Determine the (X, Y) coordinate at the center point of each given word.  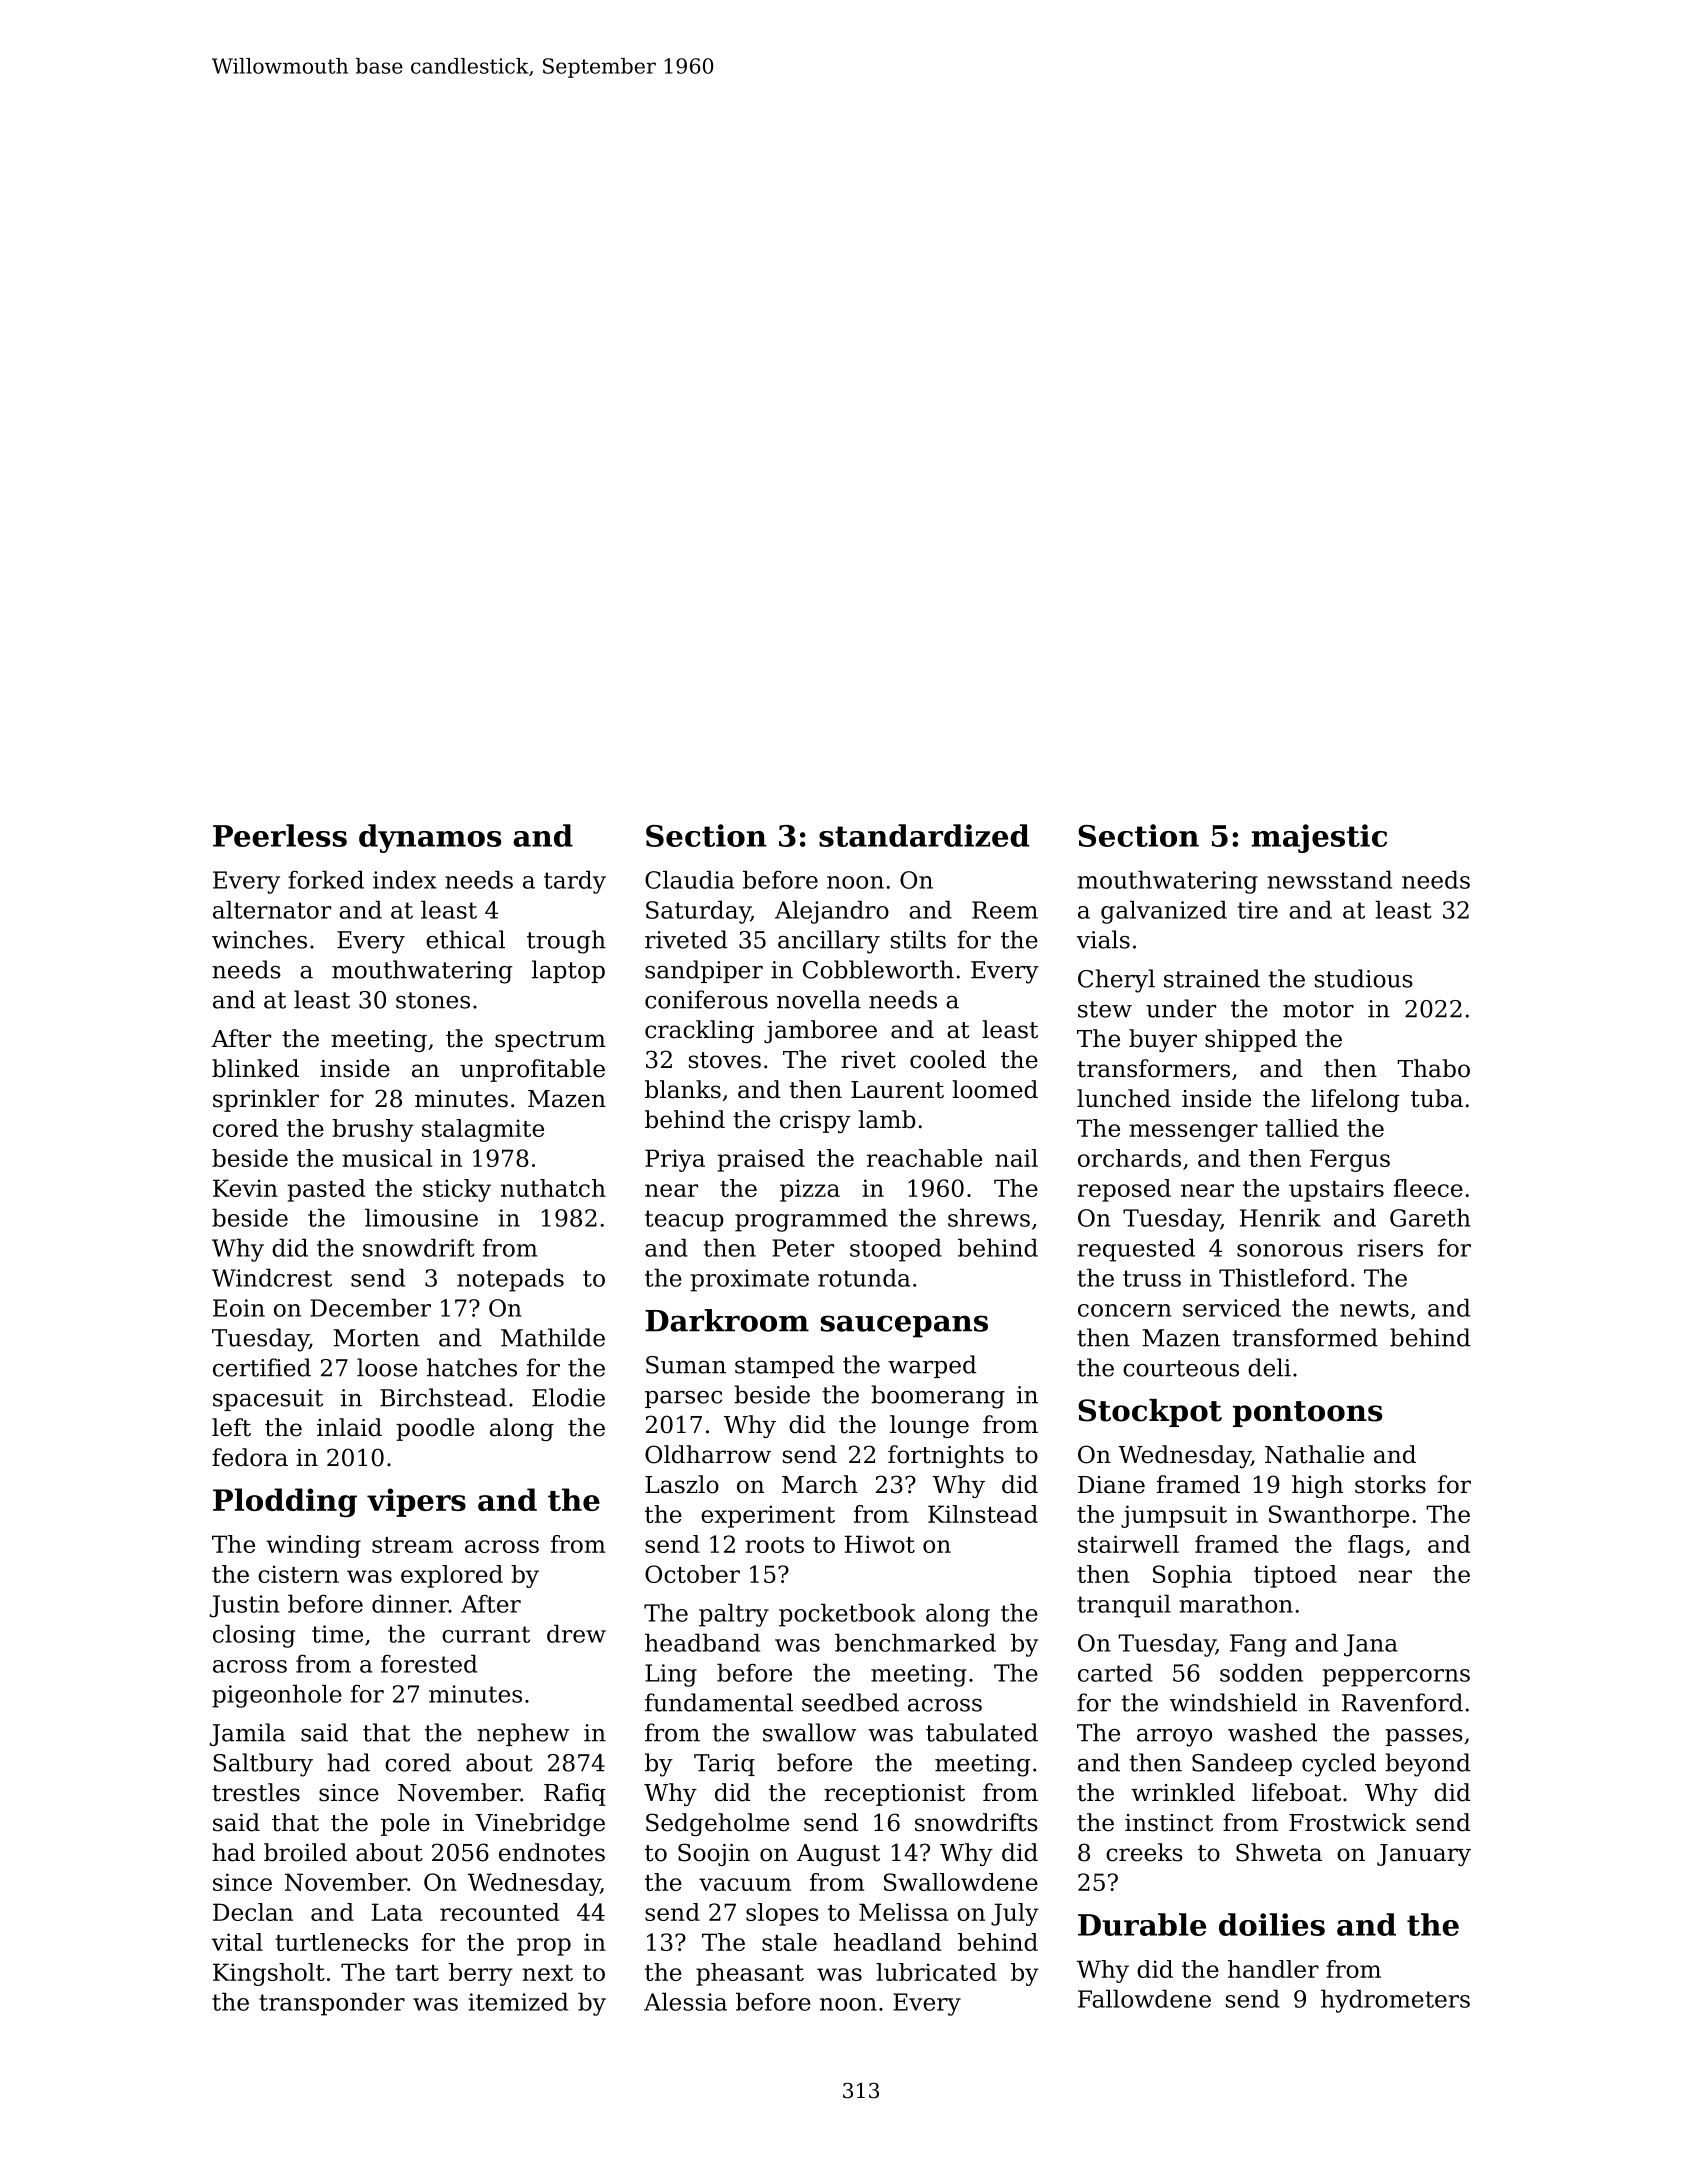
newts (1374, 1308)
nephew (523, 1734)
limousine (421, 1217)
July (1015, 1914)
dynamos (430, 838)
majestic (1319, 838)
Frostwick (1347, 1822)
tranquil (1124, 1606)
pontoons (1307, 1414)
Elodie (568, 1397)
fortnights (946, 1456)
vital (237, 1942)
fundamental (719, 1702)
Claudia (689, 879)
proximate (749, 1280)
